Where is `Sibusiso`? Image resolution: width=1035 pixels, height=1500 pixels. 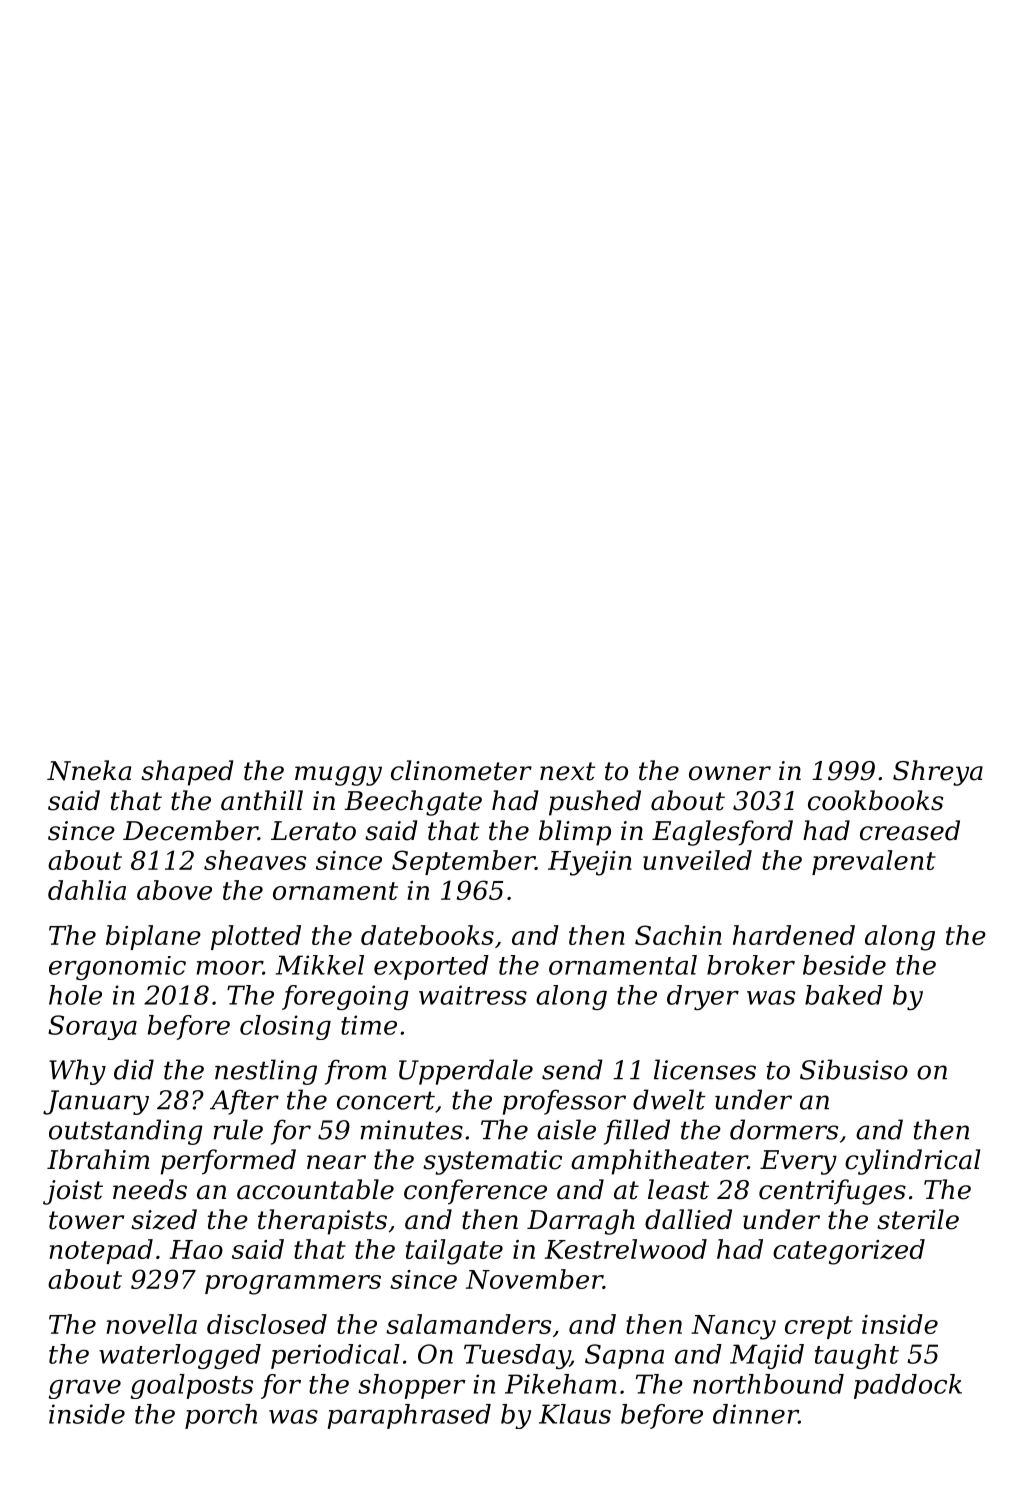
Sibusiso is located at coordinates (854, 1069).
